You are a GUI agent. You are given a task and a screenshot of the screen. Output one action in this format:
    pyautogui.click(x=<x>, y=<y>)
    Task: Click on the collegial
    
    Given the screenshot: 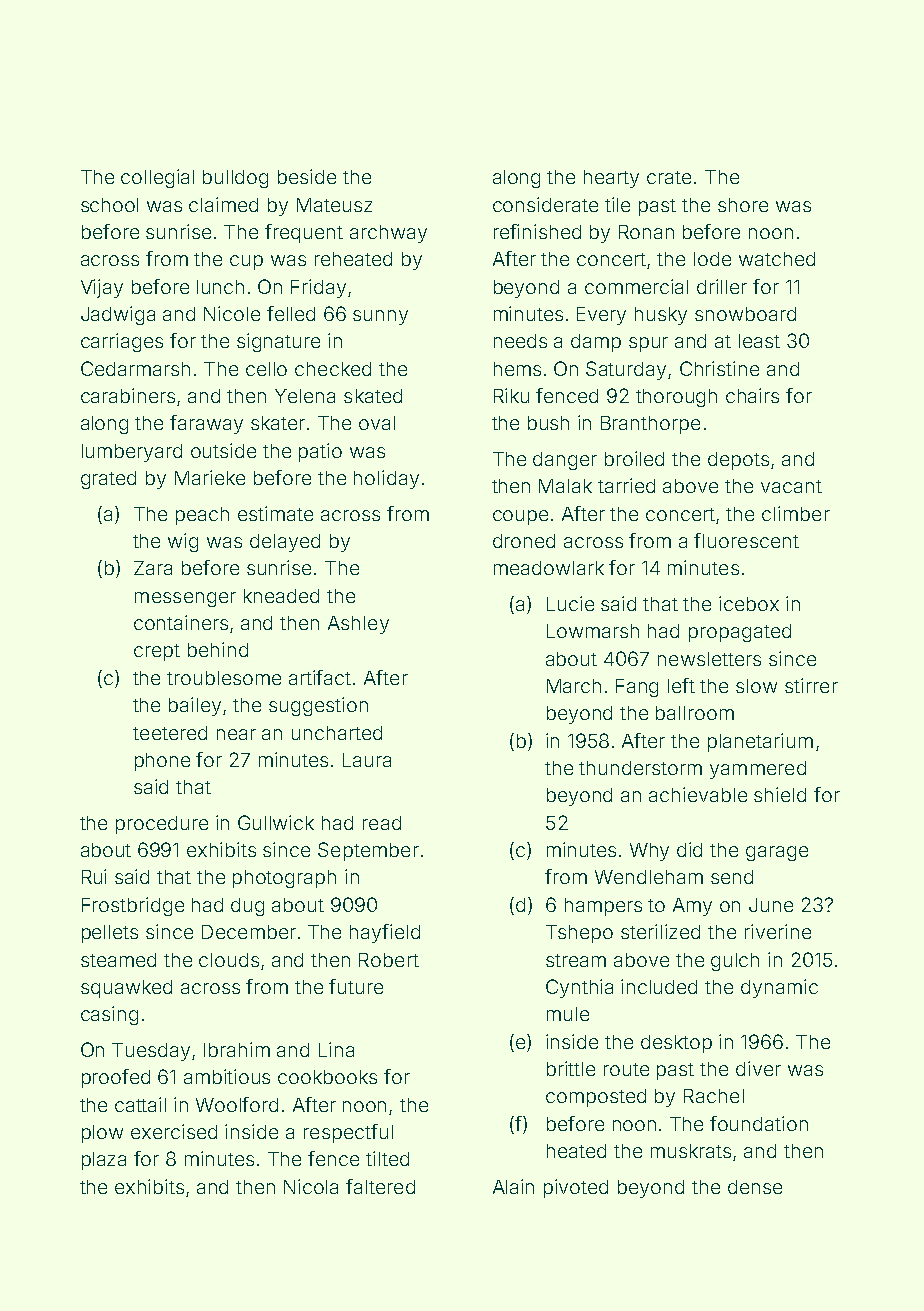 What is the action you would take?
    pyautogui.click(x=157, y=178)
